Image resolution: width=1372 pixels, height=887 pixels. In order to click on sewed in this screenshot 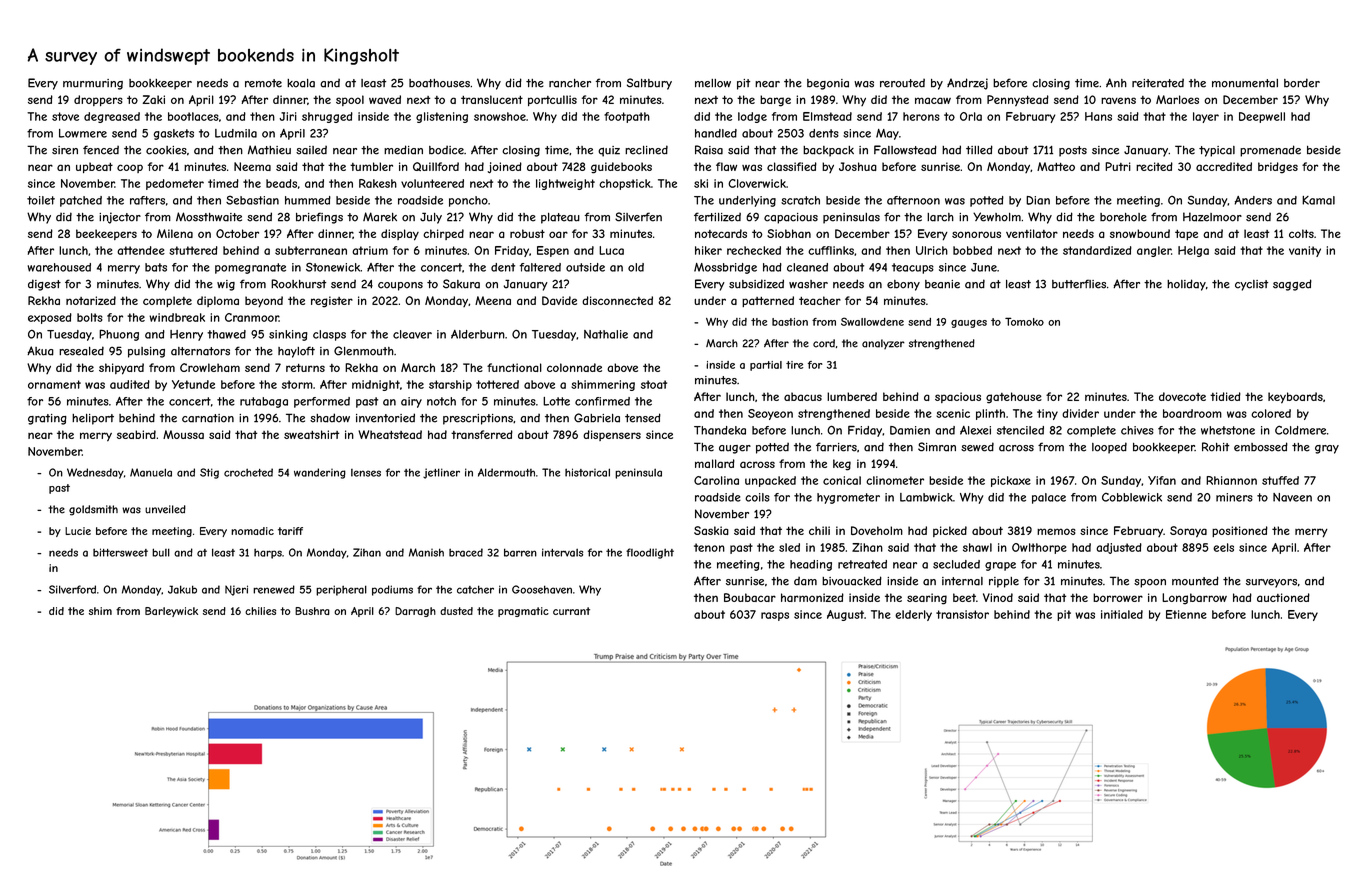, I will do `click(977, 447)`.
